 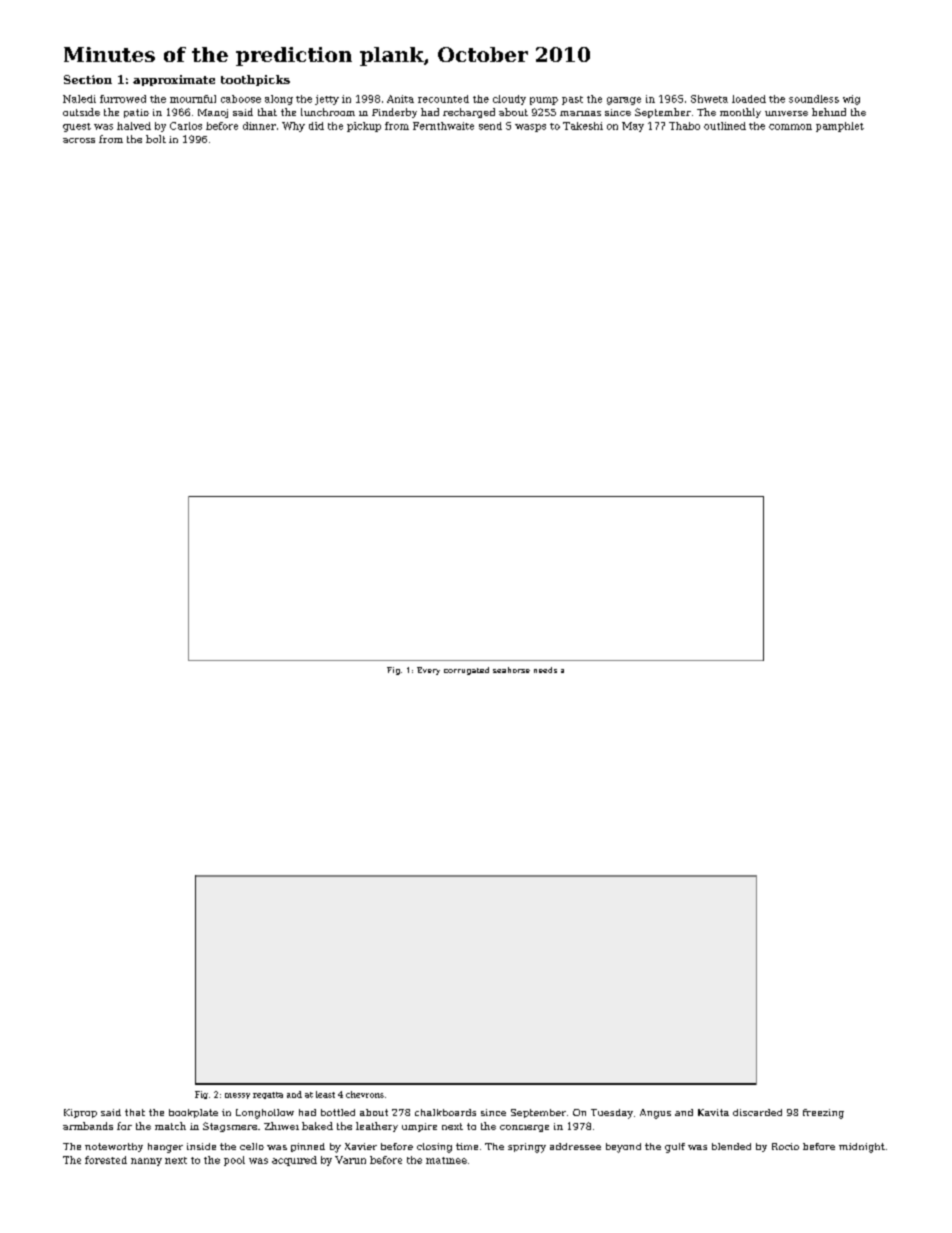 What do you see at coordinates (725, 126) in the page?
I see `outlined` at bounding box center [725, 126].
